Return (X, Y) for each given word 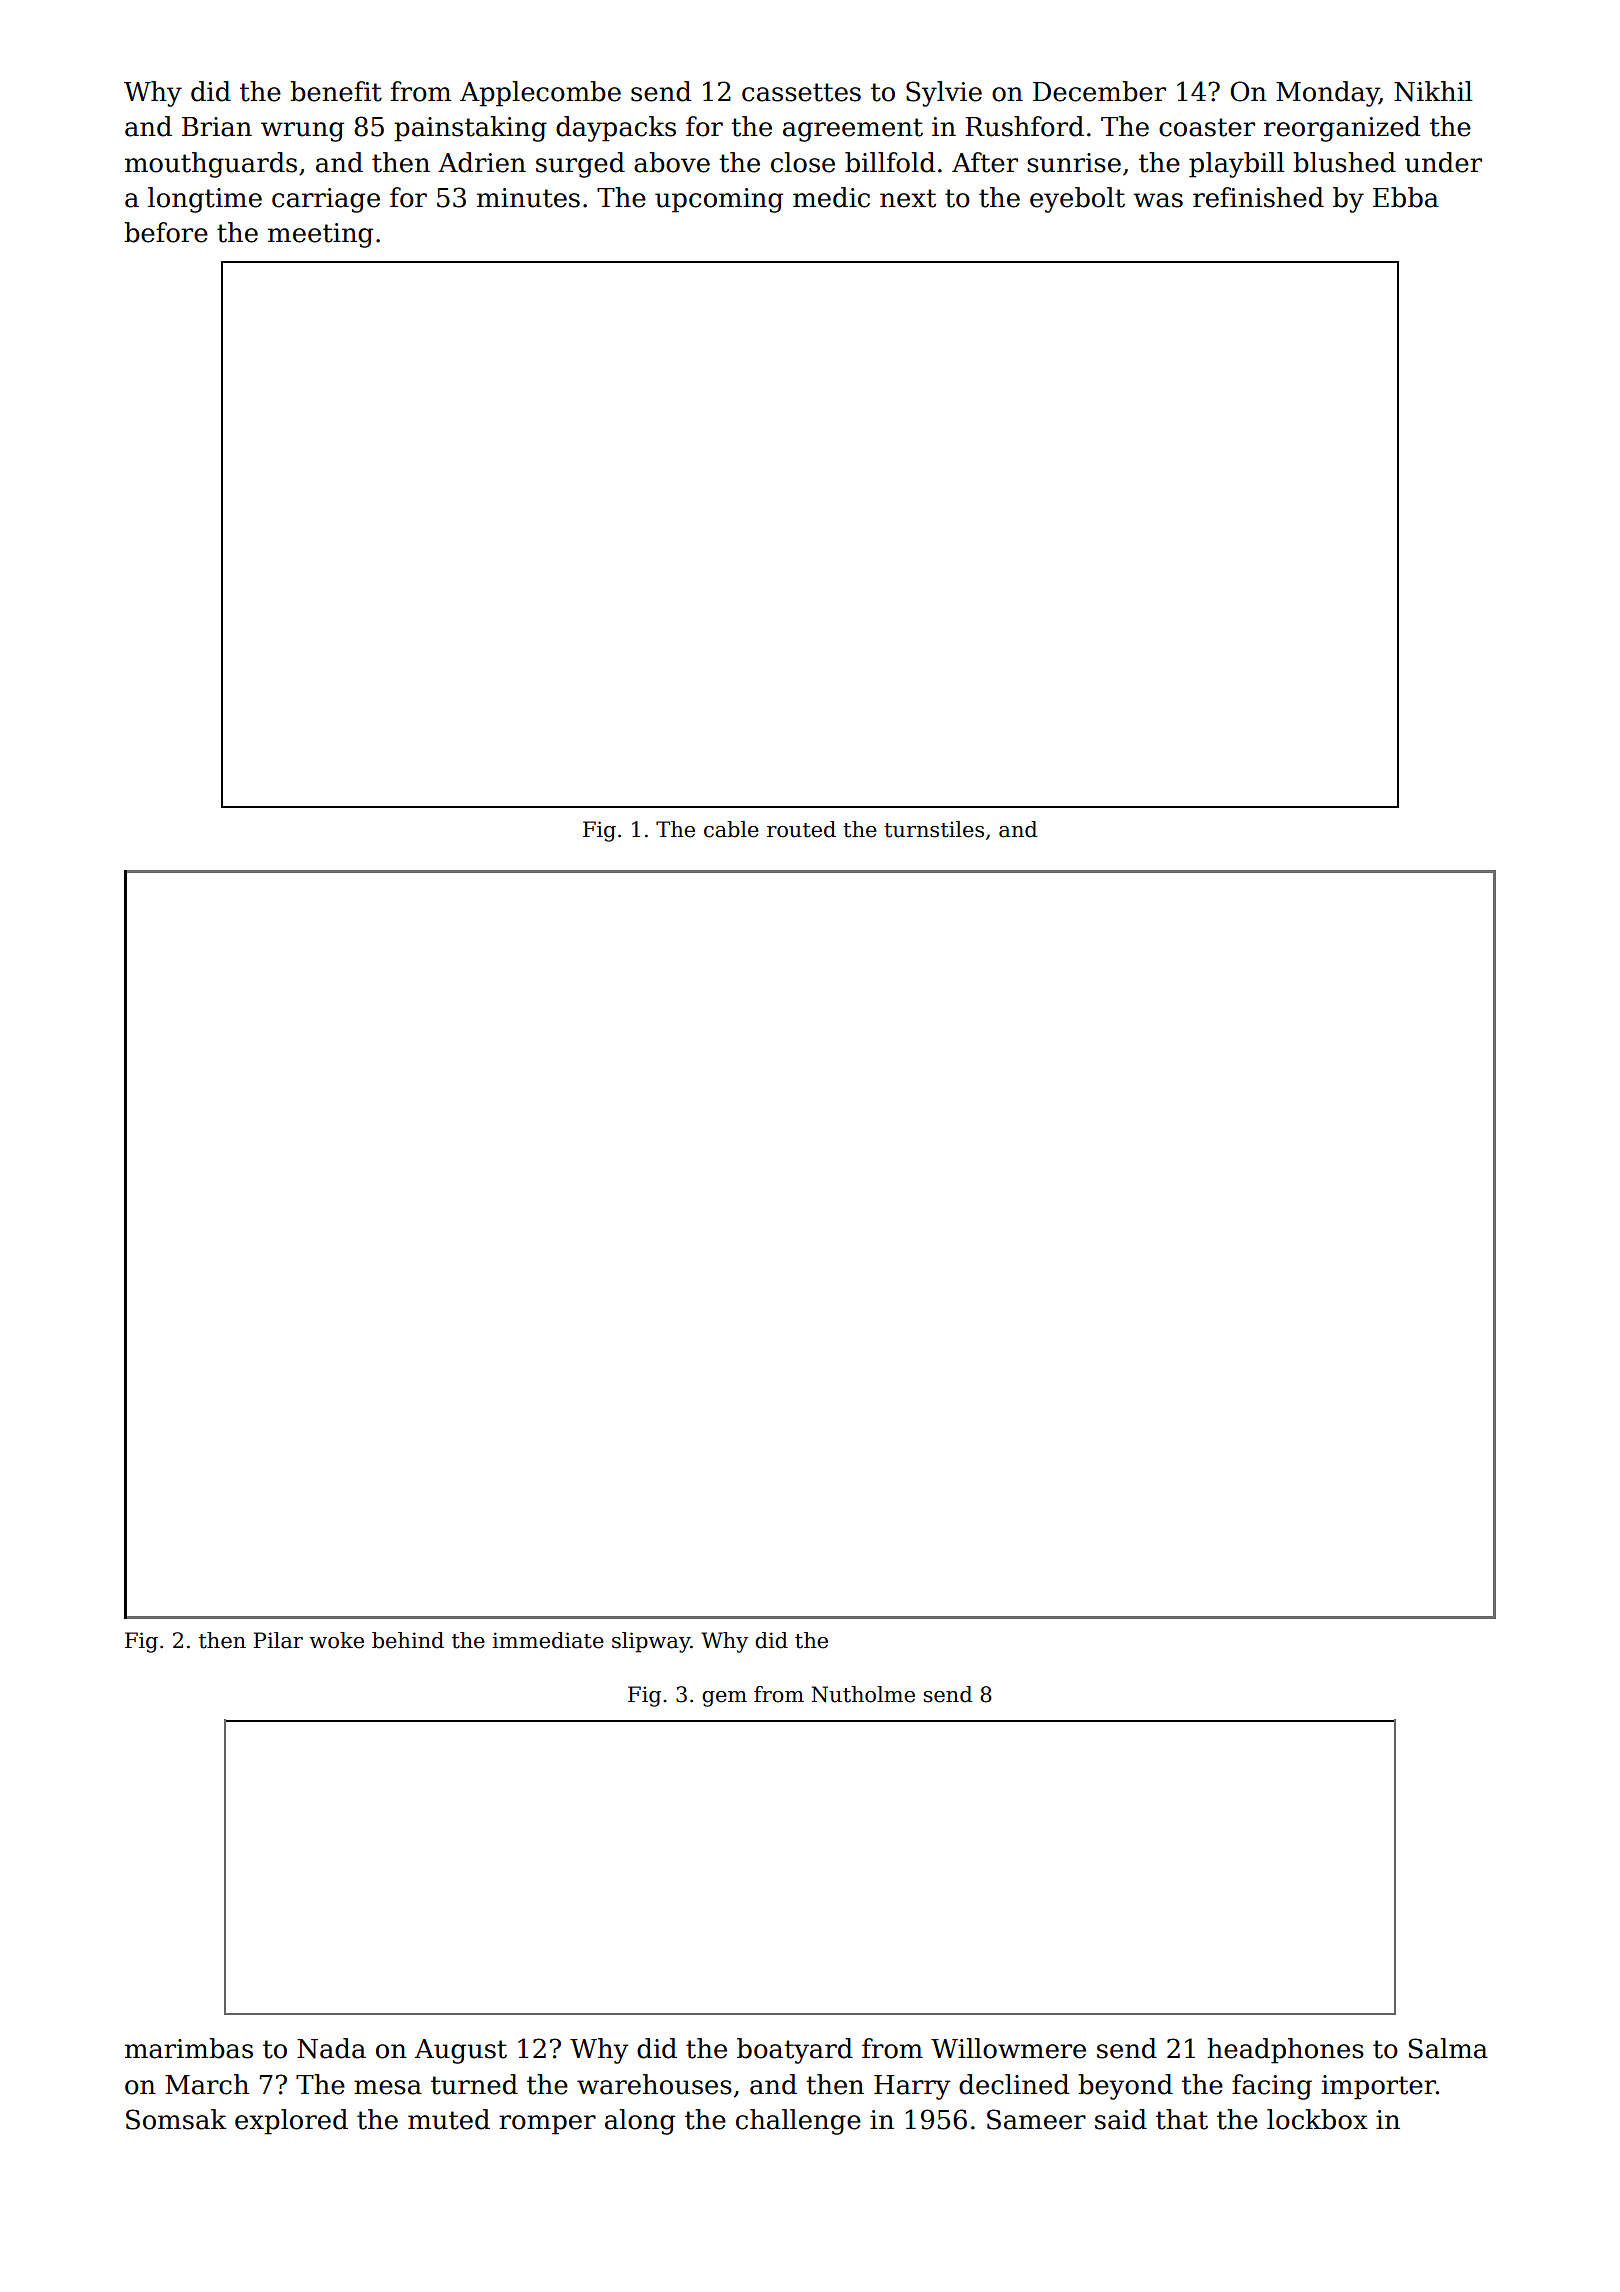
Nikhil (1433, 91)
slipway (651, 1642)
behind (408, 1640)
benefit (336, 91)
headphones (1285, 2051)
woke (336, 1640)
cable (731, 829)
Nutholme (863, 1694)
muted (449, 2119)
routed (801, 829)
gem (724, 1699)
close (803, 162)
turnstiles (934, 829)
